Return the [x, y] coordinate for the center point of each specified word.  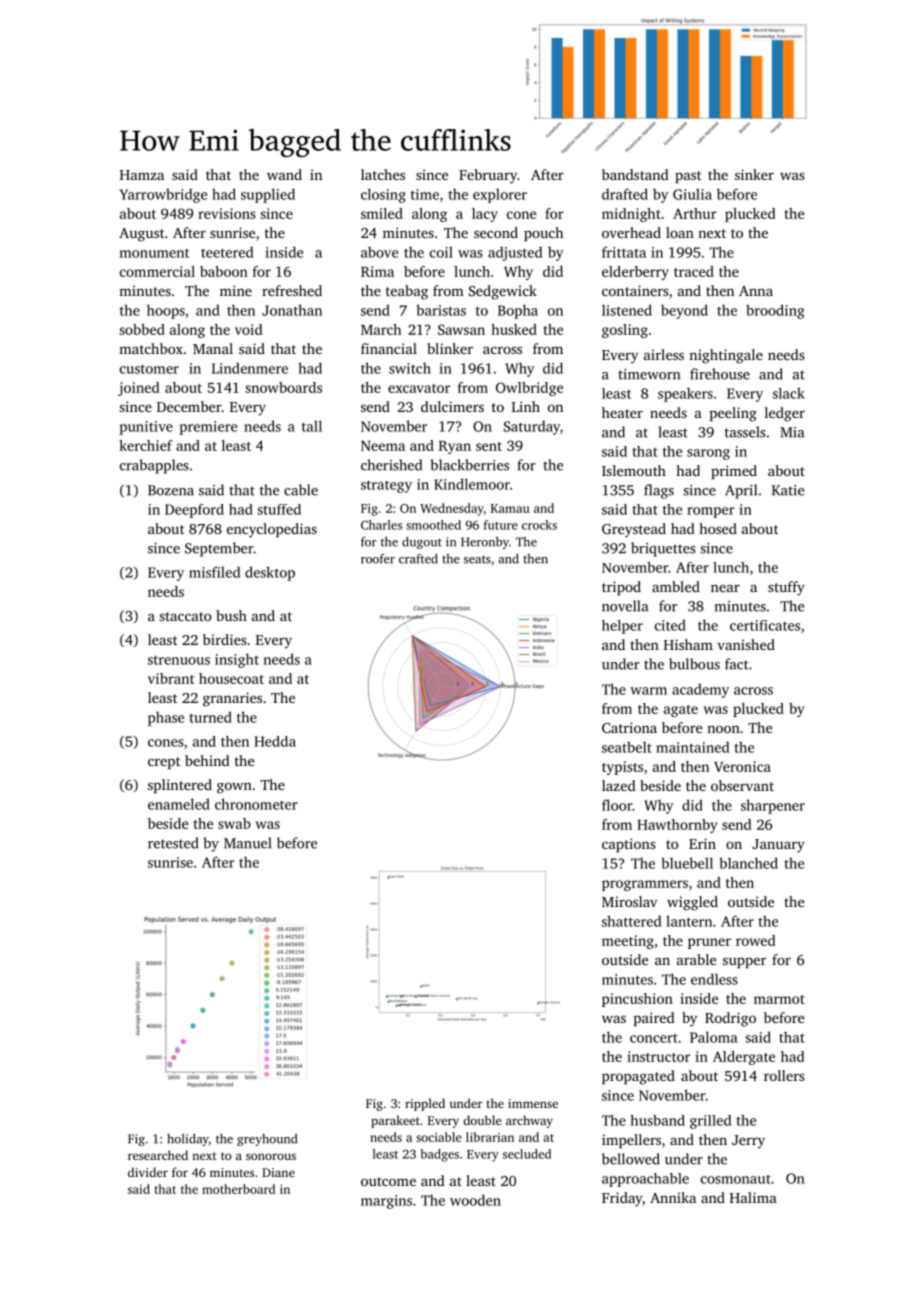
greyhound [267, 1140]
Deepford [194, 511]
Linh [526, 406]
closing [383, 195]
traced [694, 271]
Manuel [248, 843]
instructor [658, 1056]
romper [711, 512]
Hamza [142, 175]
